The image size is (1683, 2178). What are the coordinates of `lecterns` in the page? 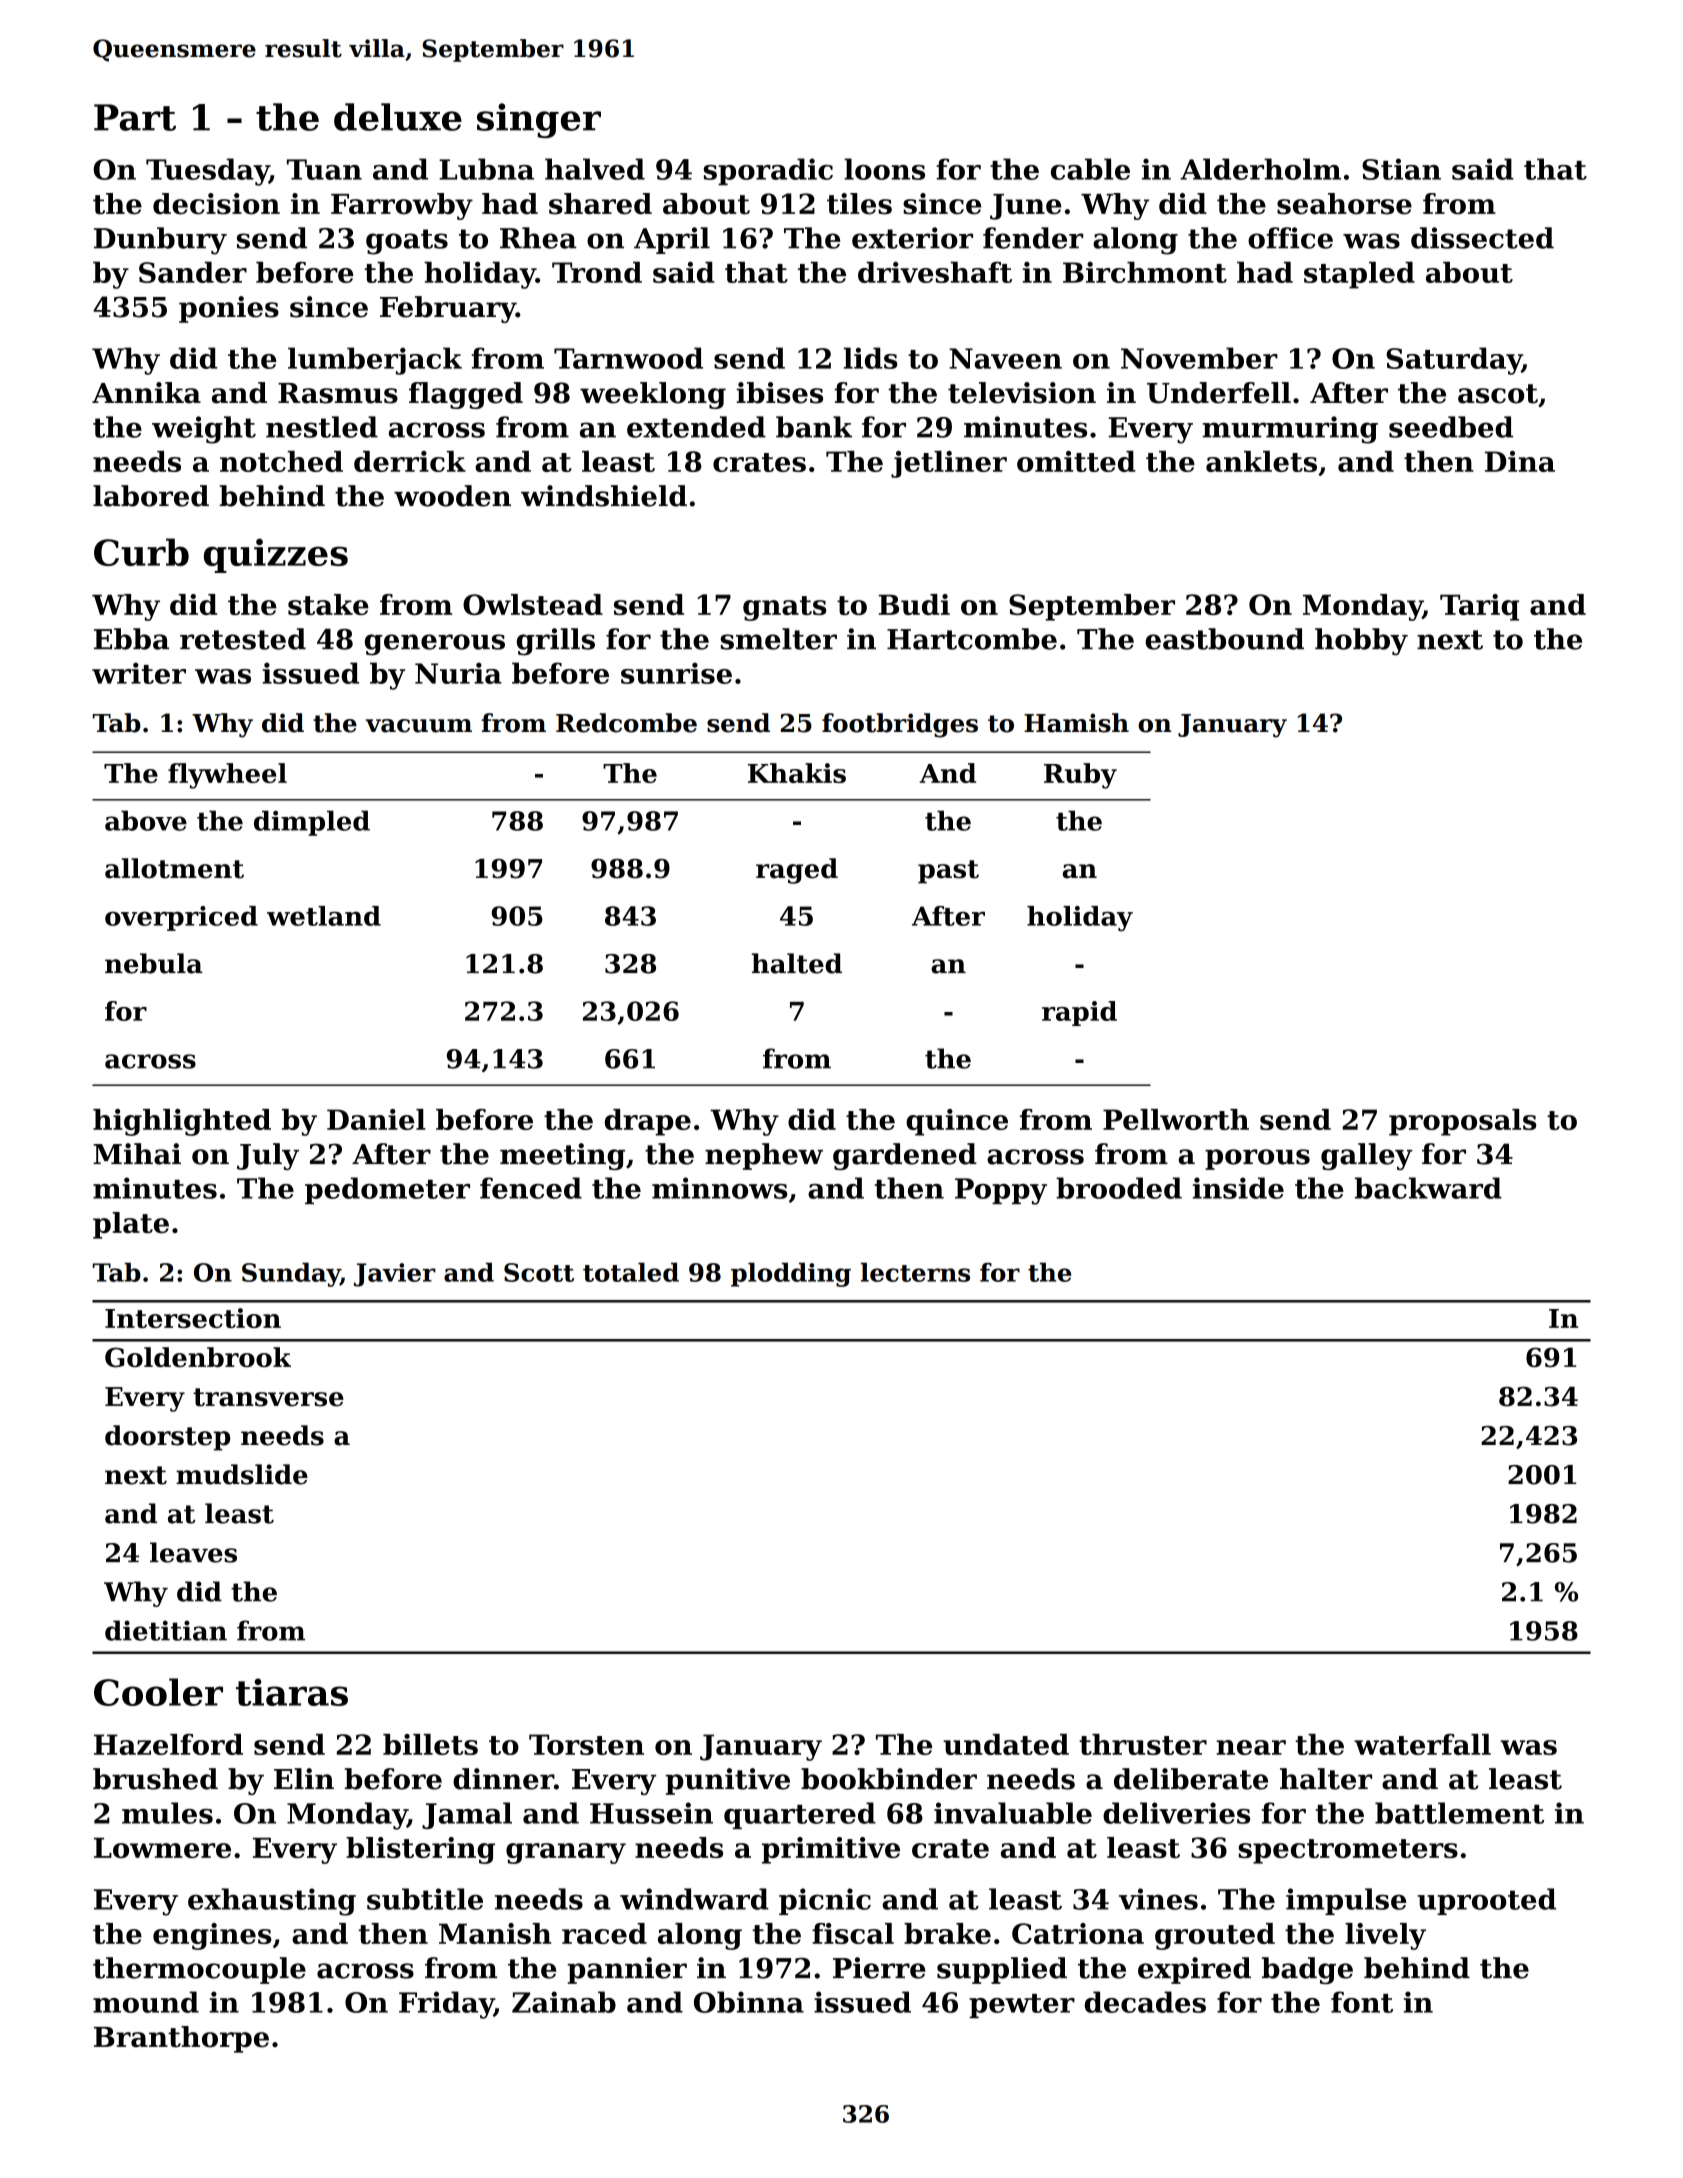 It's located at (915, 1272).
